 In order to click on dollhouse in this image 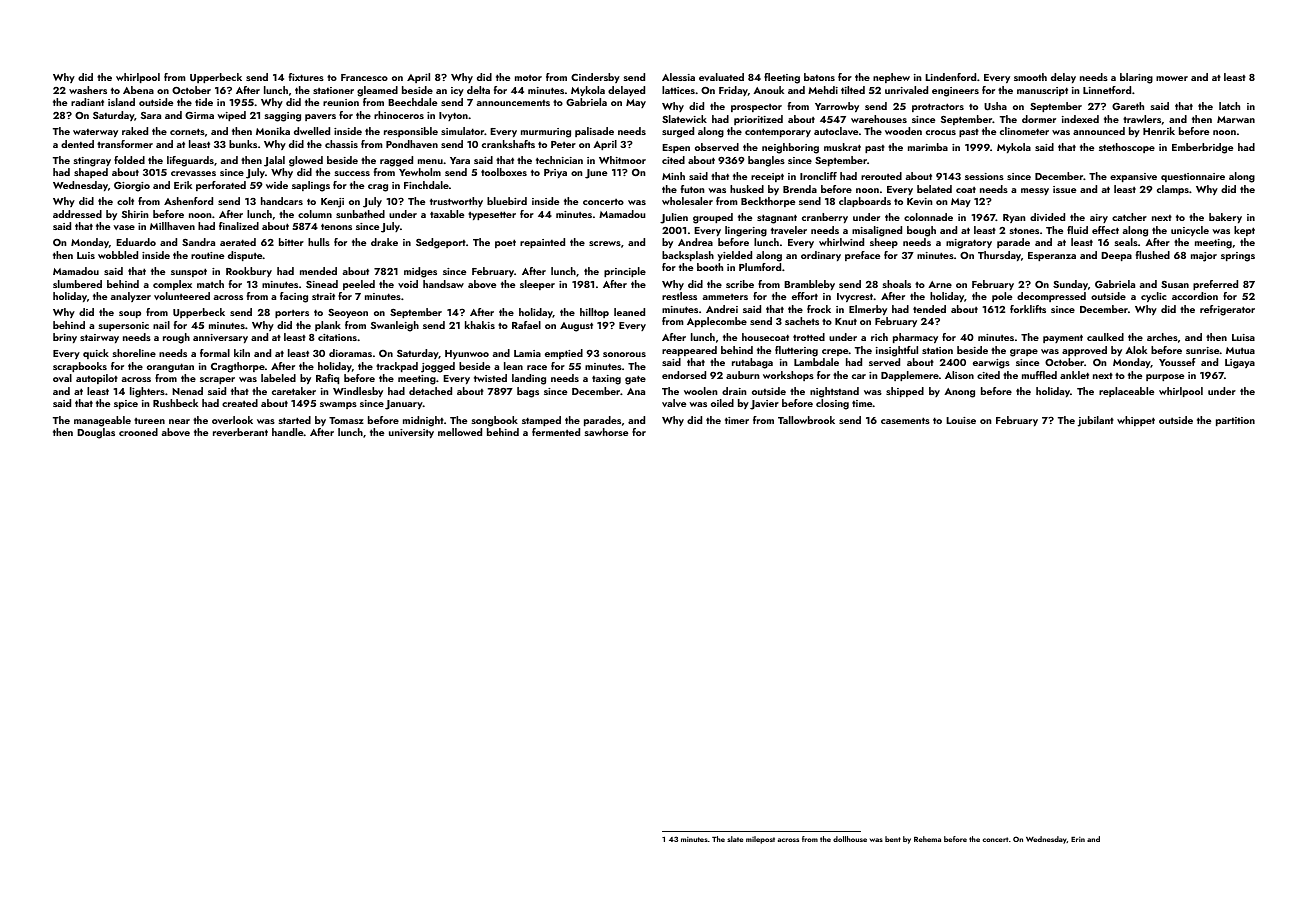, I will do `click(850, 839)`.
